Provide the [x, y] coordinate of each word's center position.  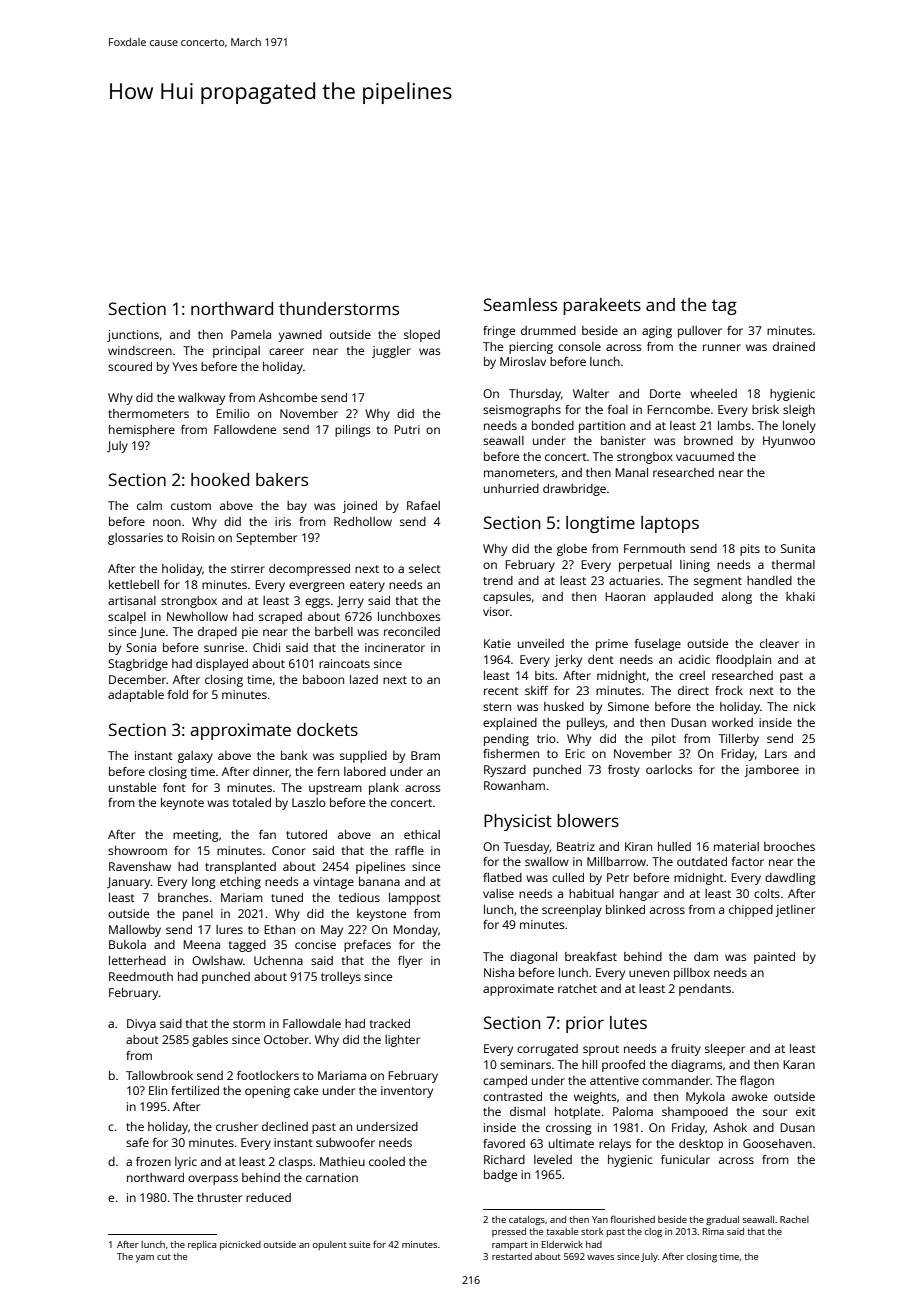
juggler [391, 352]
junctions [133, 336]
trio [546, 738]
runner [722, 347]
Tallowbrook [159, 1075]
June [152, 632]
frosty [624, 771]
